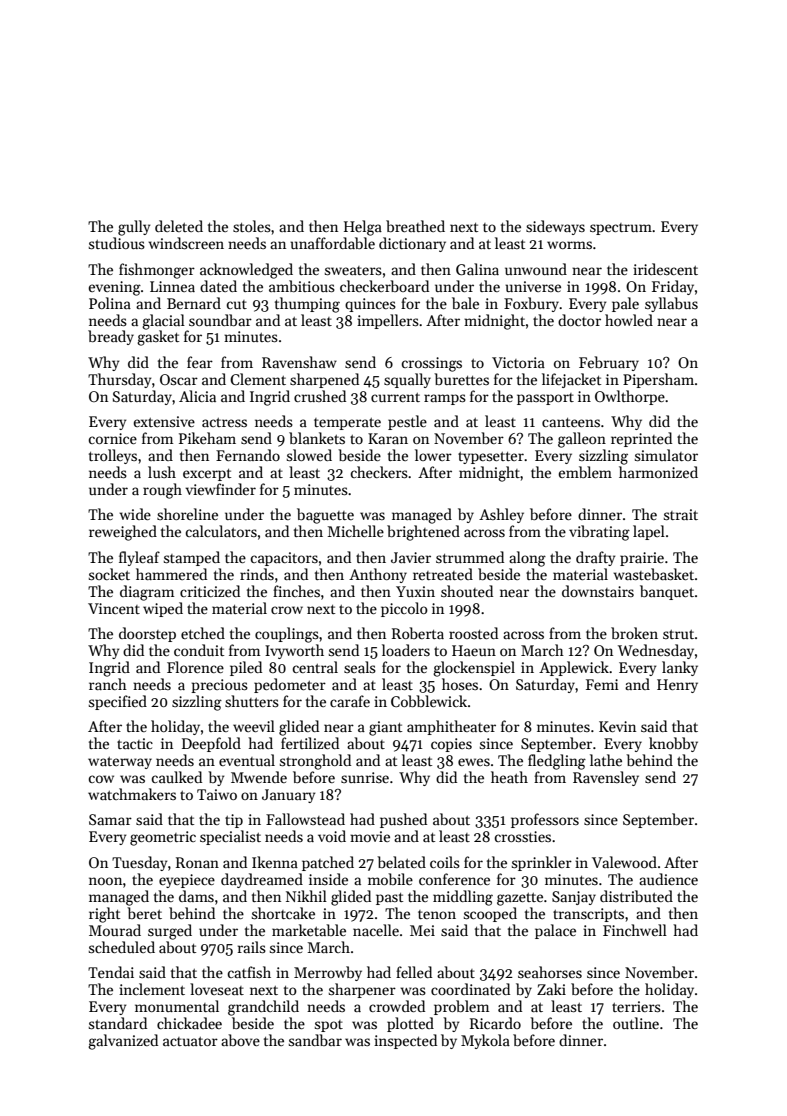 The image size is (787, 1116). What do you see at coordinates (406, 650) in the document?
I see `loaders` at bounding box center [406, 650].
